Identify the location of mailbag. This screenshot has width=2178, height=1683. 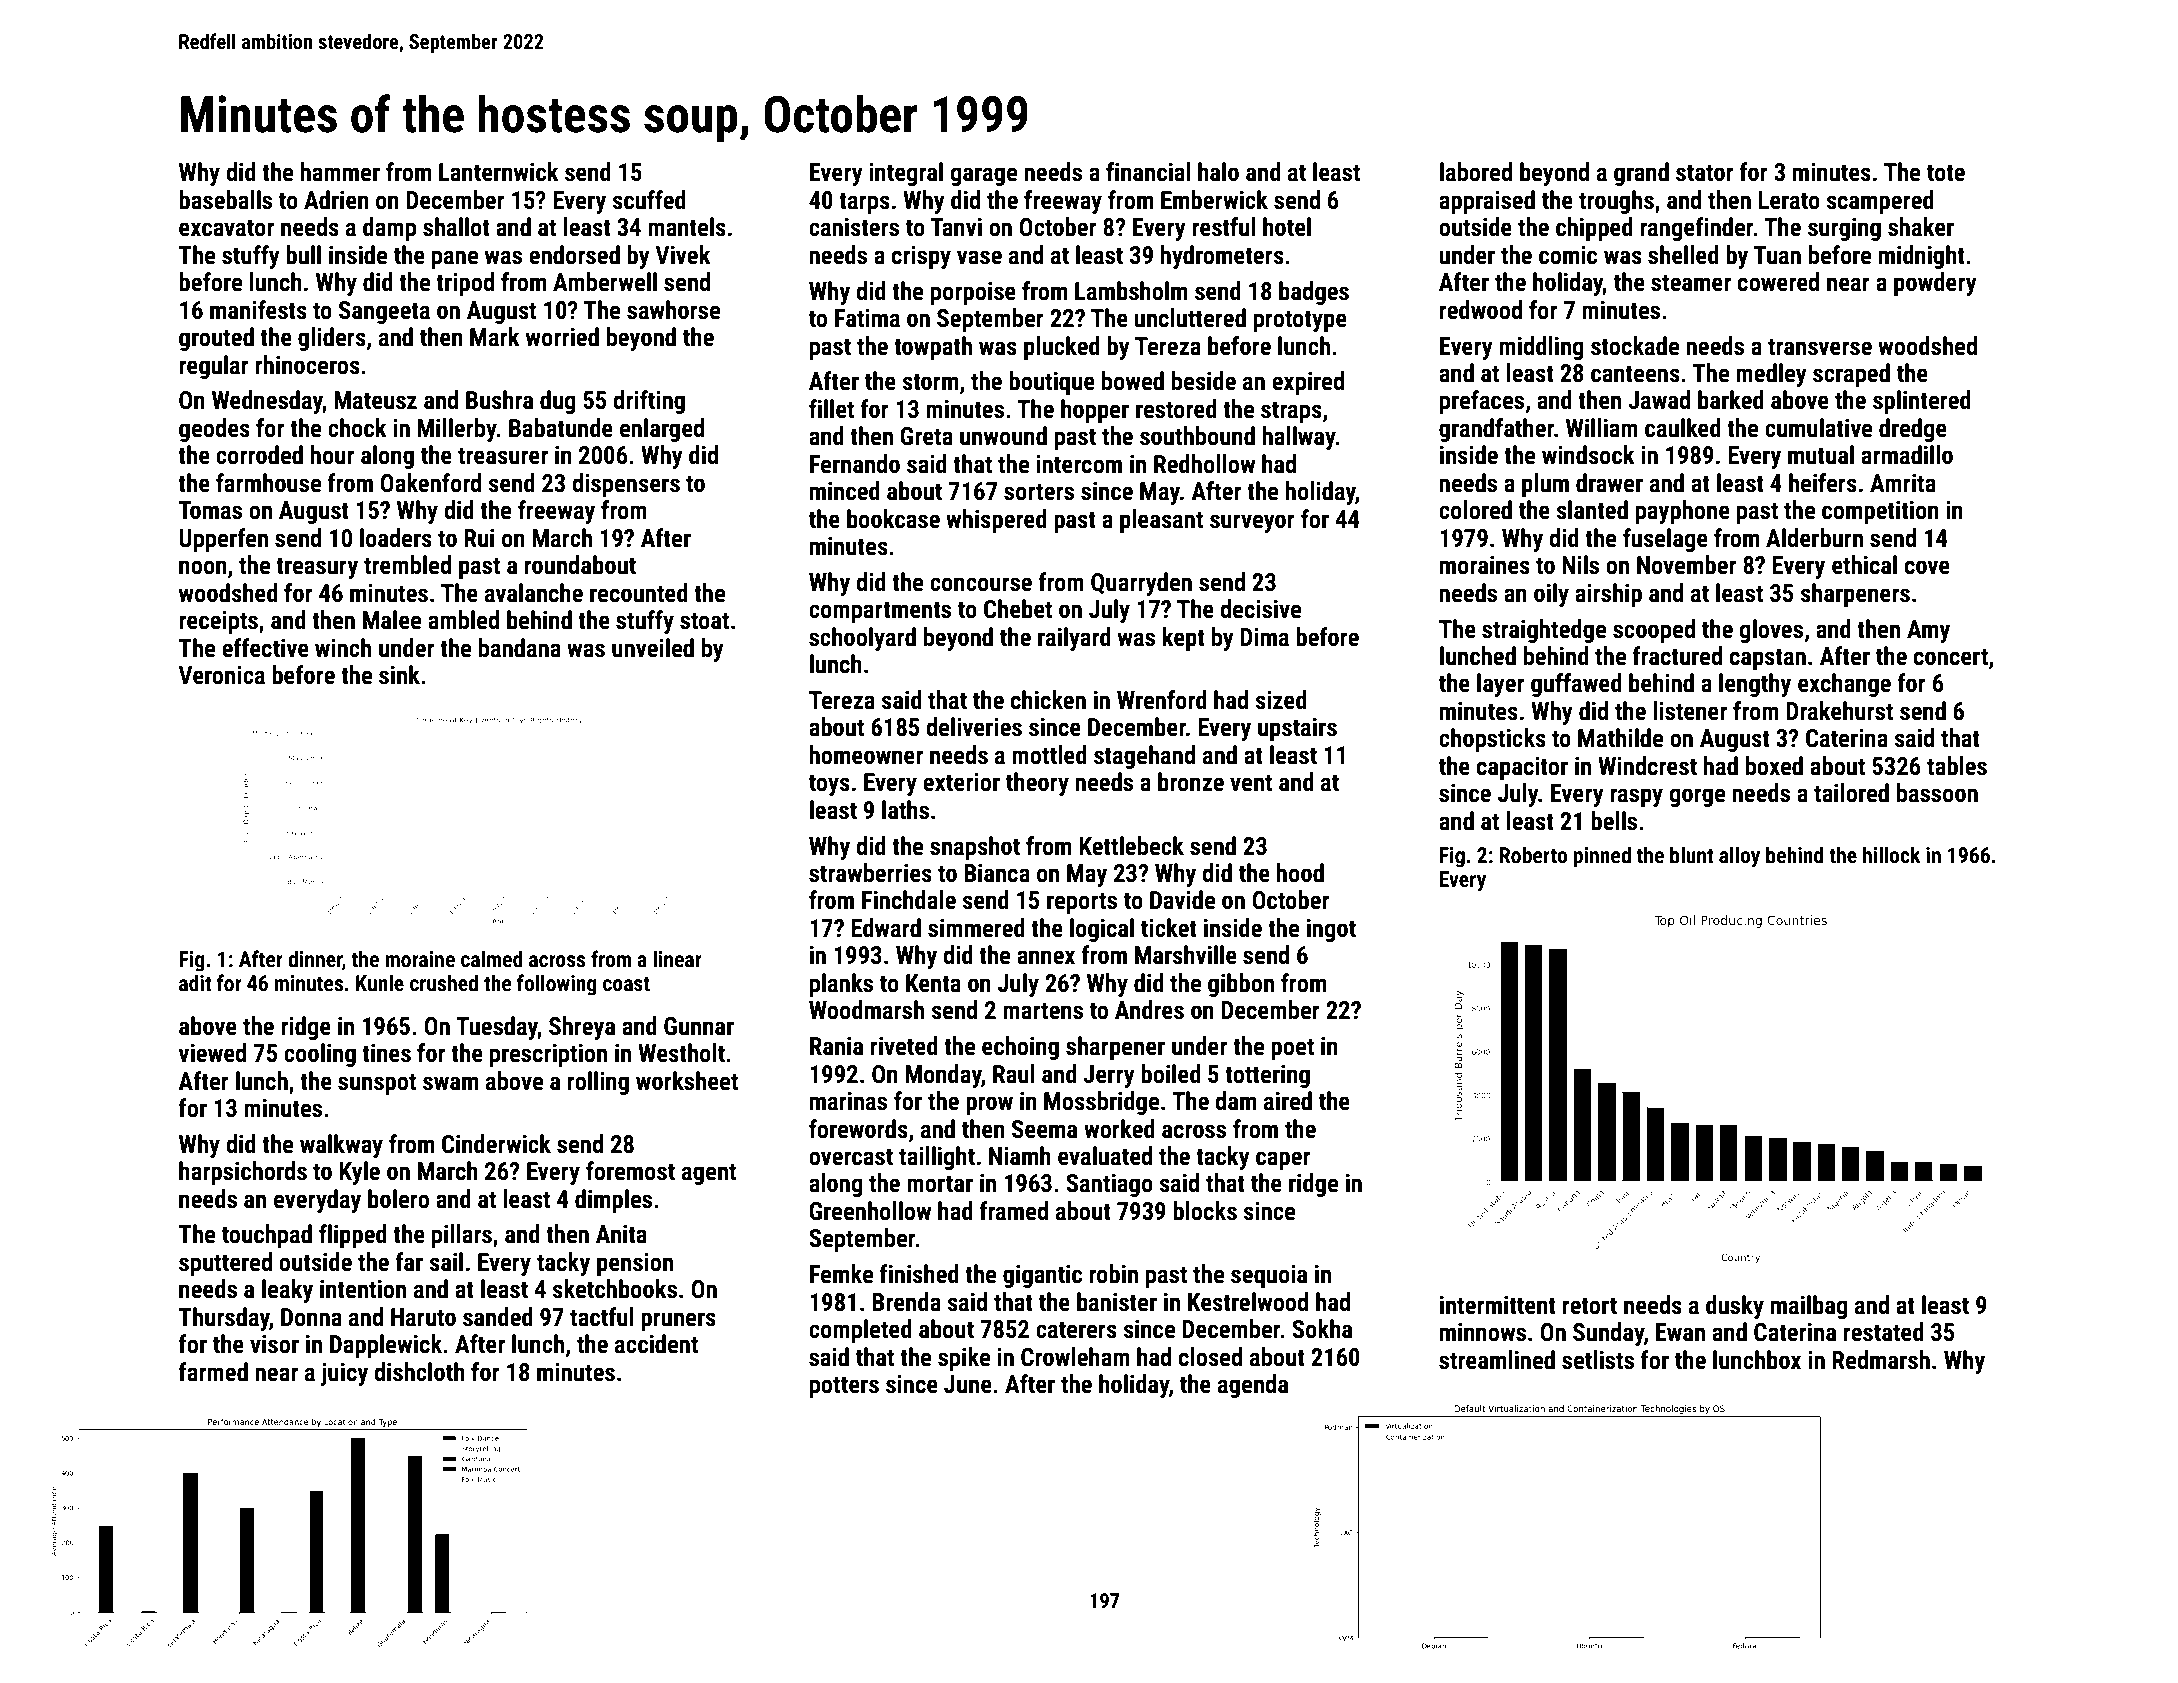
(1809, 1307).
